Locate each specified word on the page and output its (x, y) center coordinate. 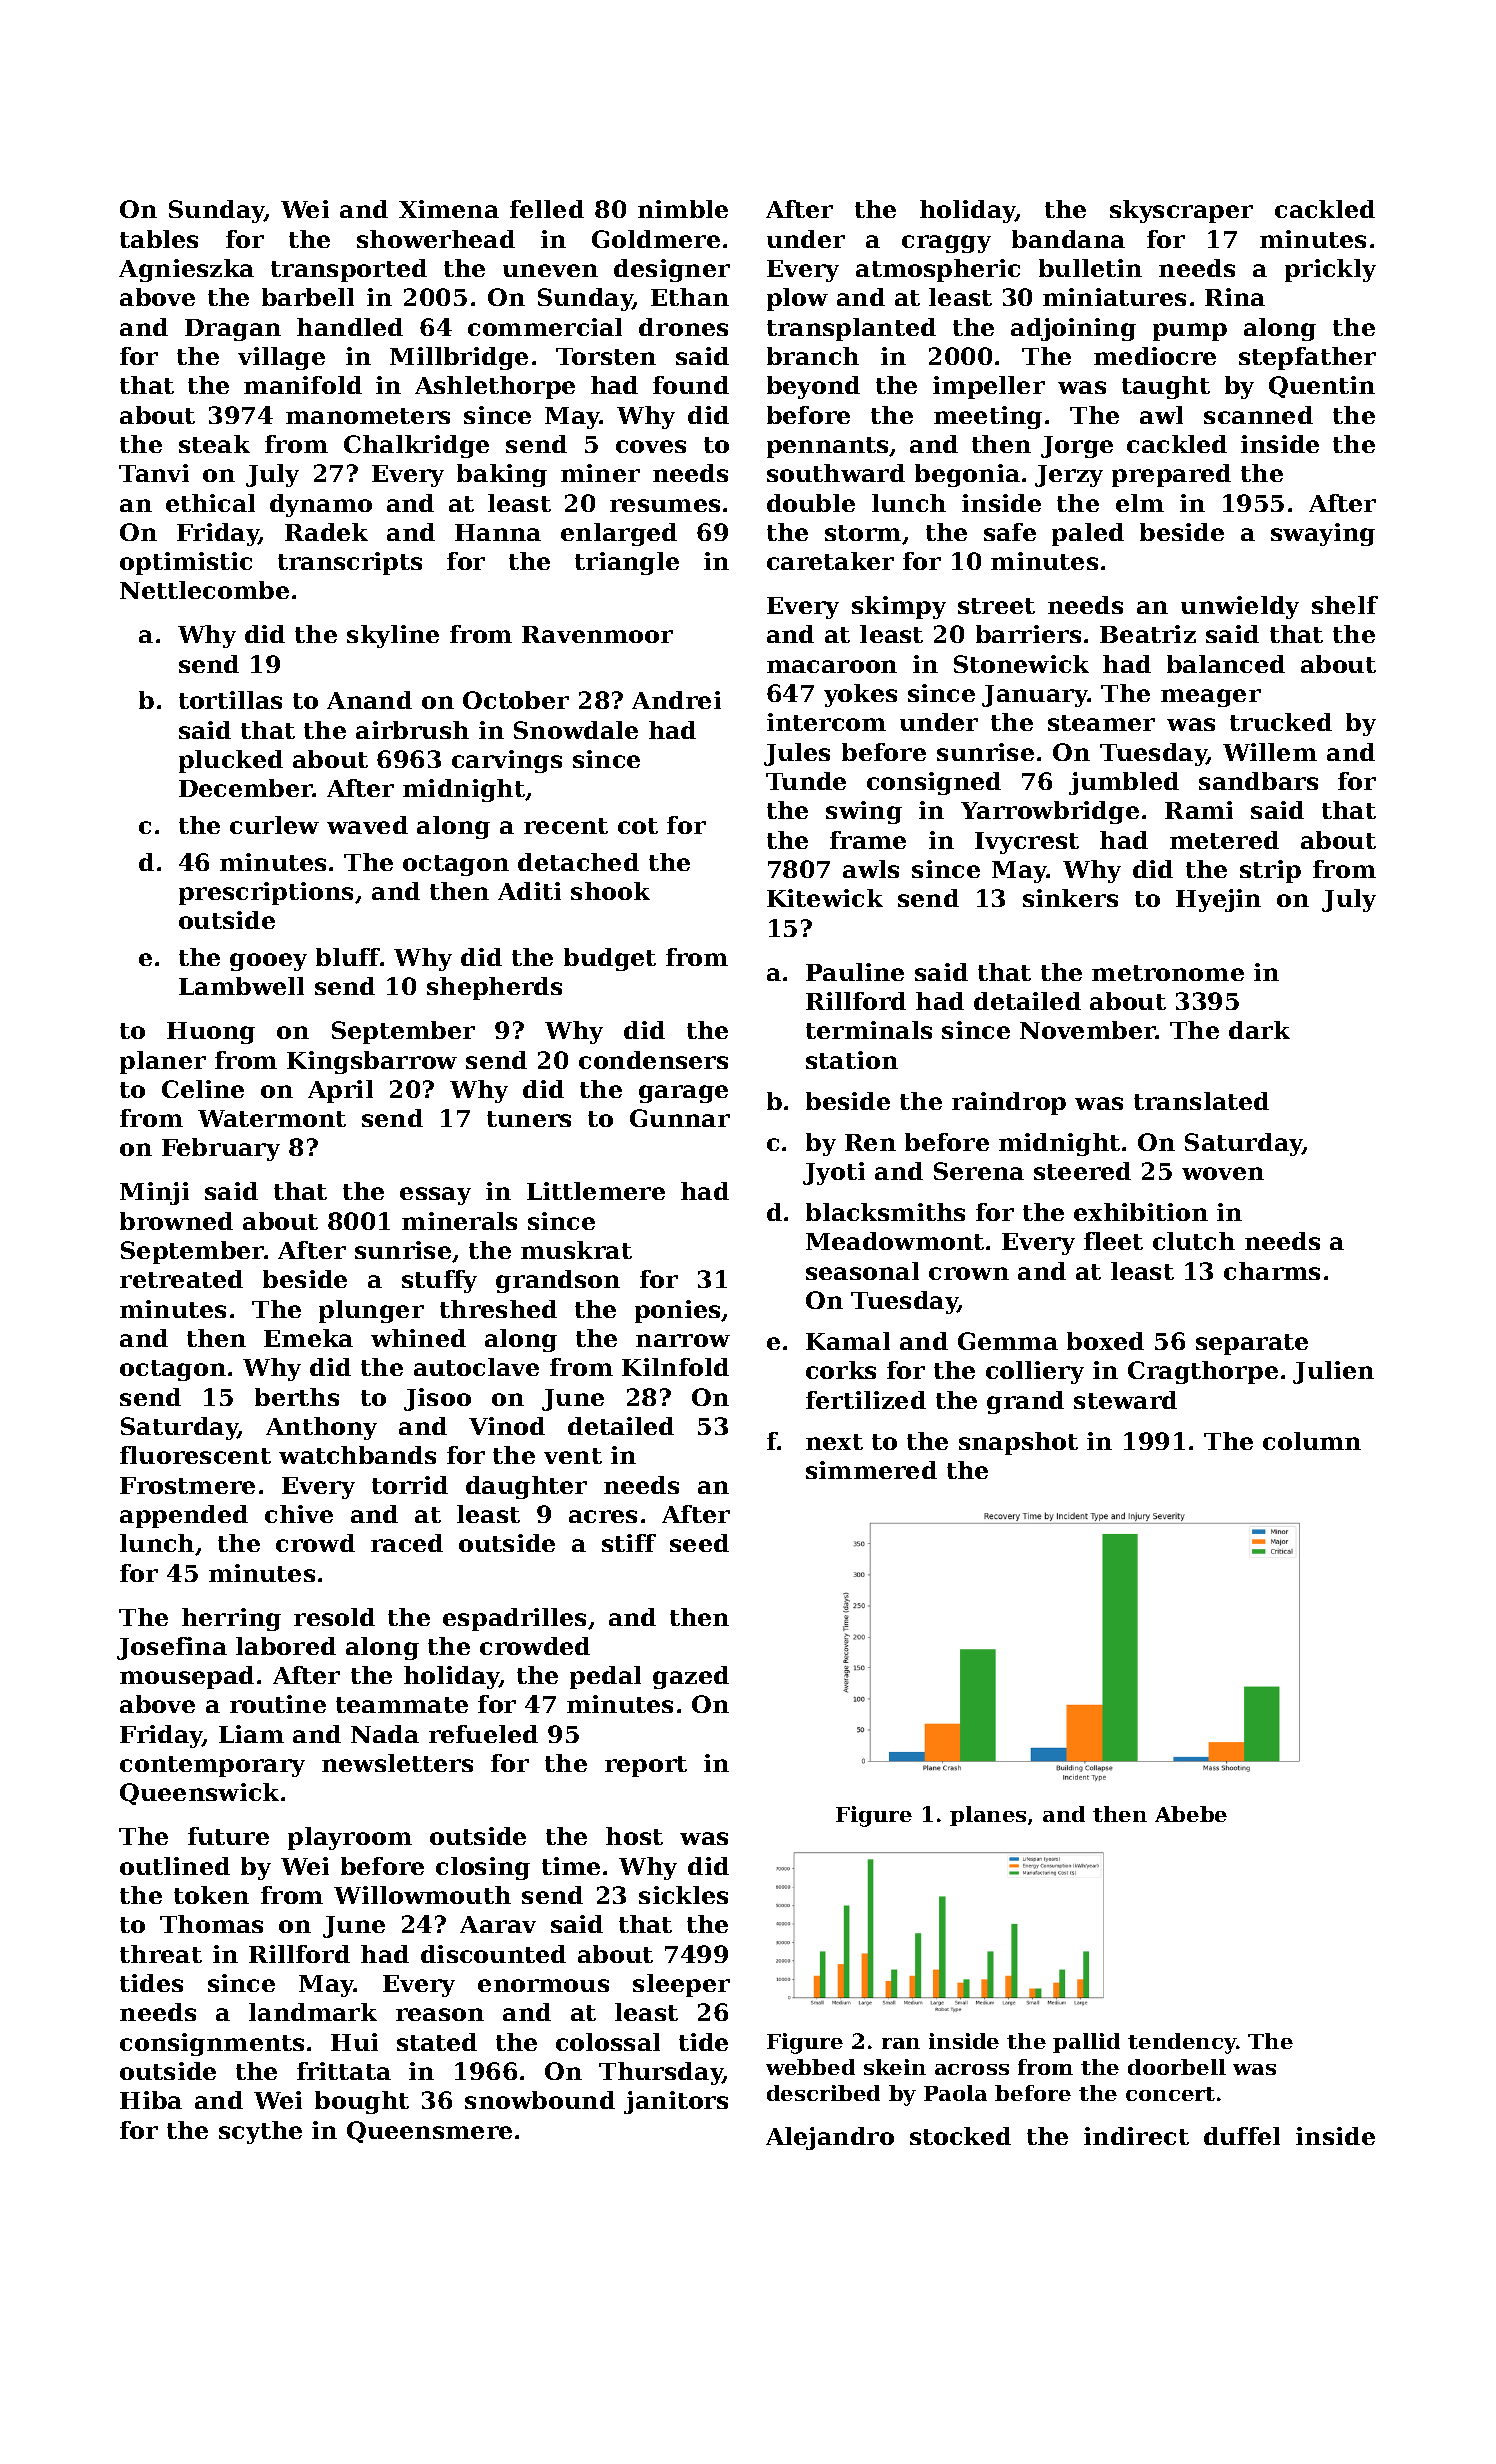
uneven (550, 270)
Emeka (308, 1338)
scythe (260, 2132)
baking (502, 475)
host (634, 1836)
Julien (1333, 1372)
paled (1088, 534)
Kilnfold (675, 1367)
